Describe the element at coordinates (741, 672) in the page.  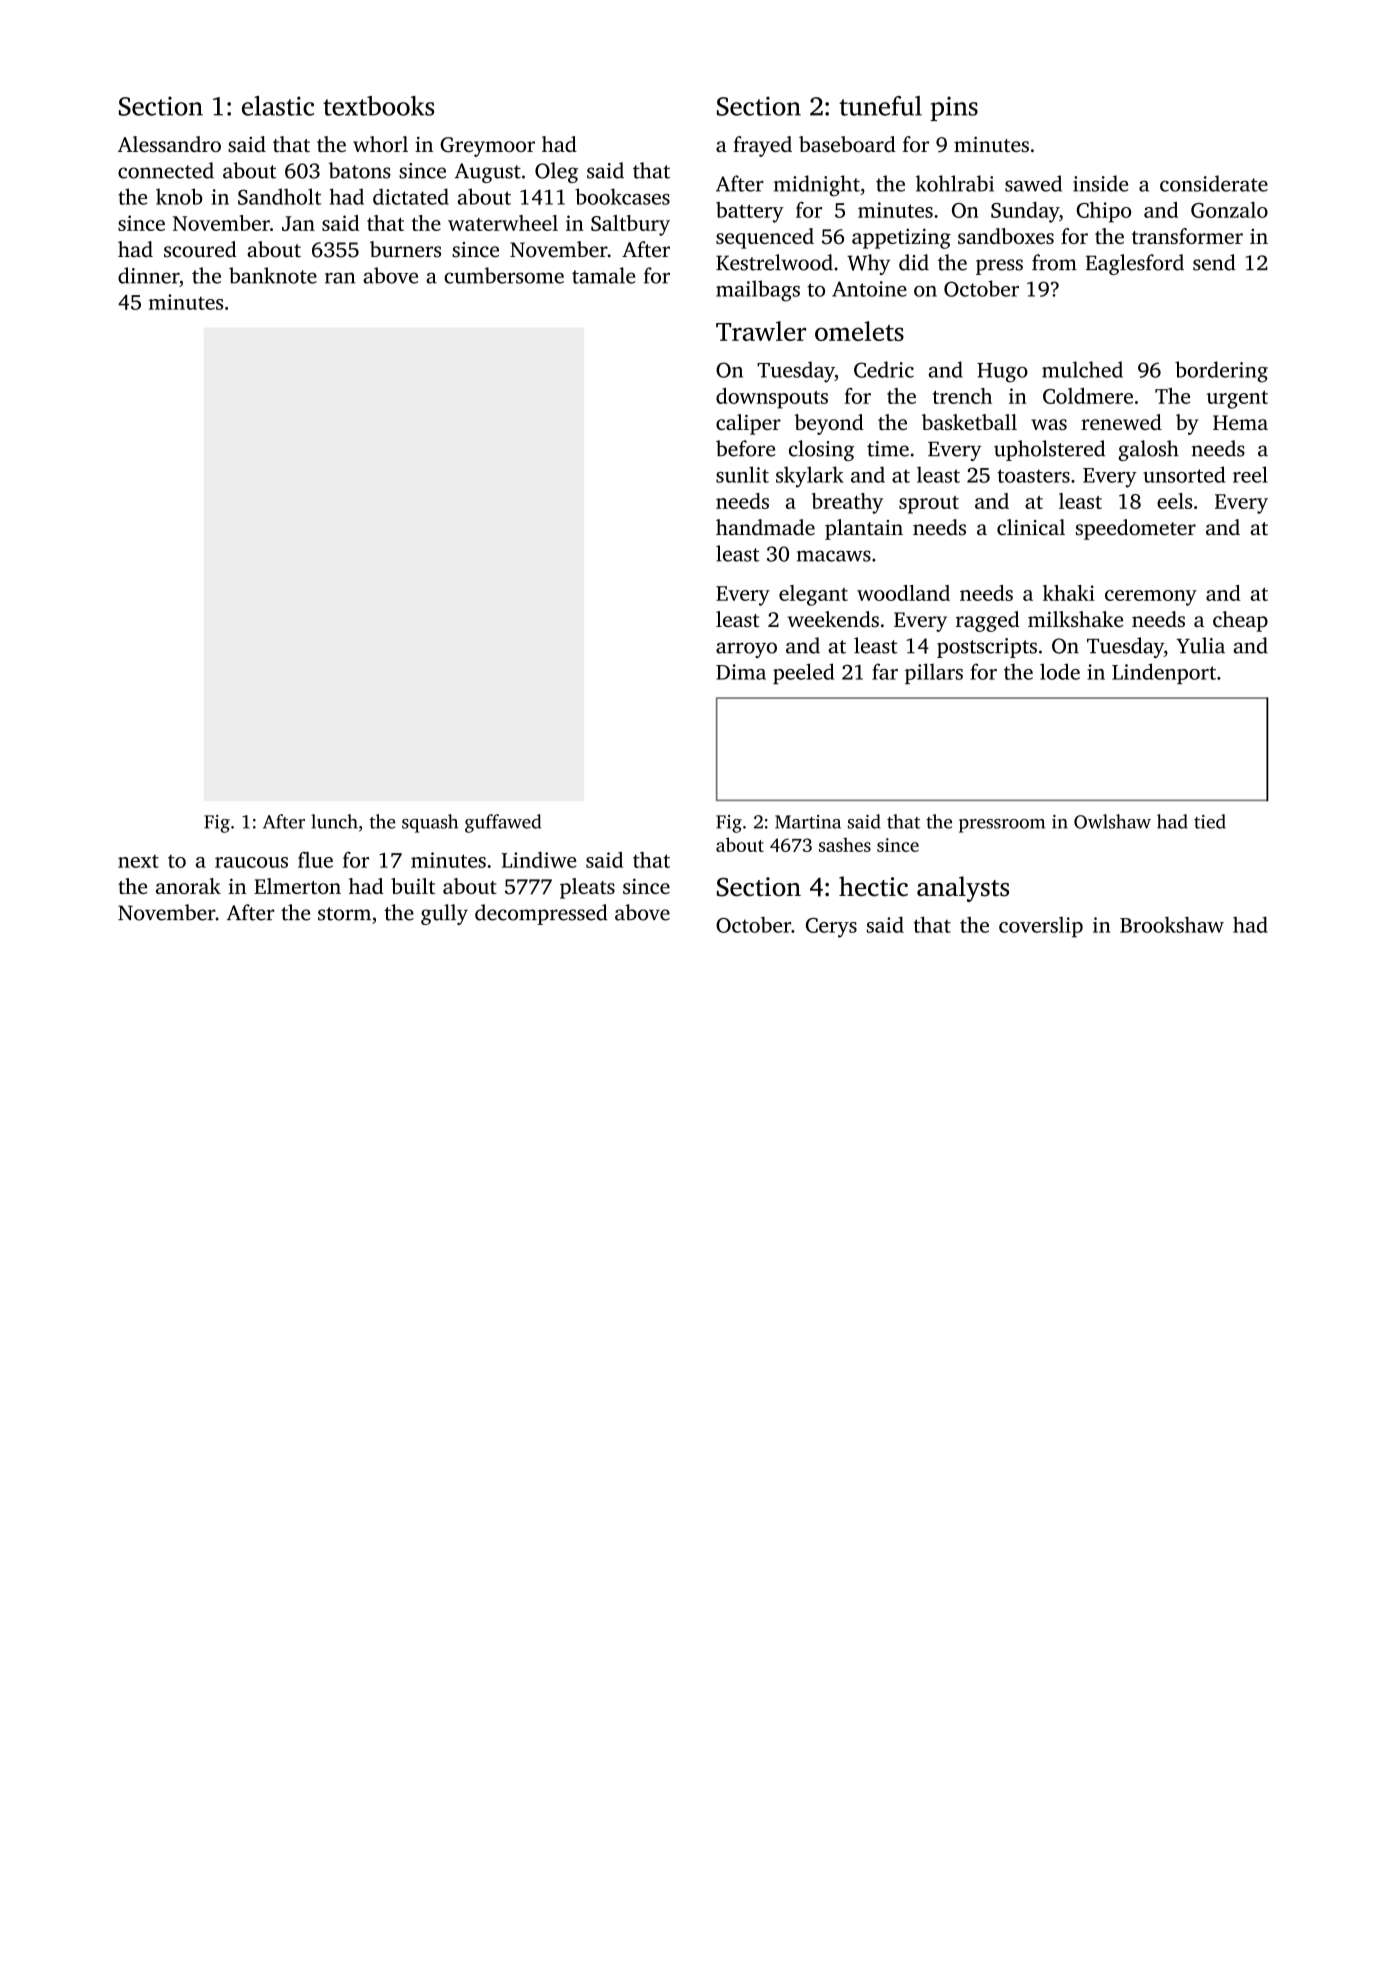
I see `Dima` at that location.
